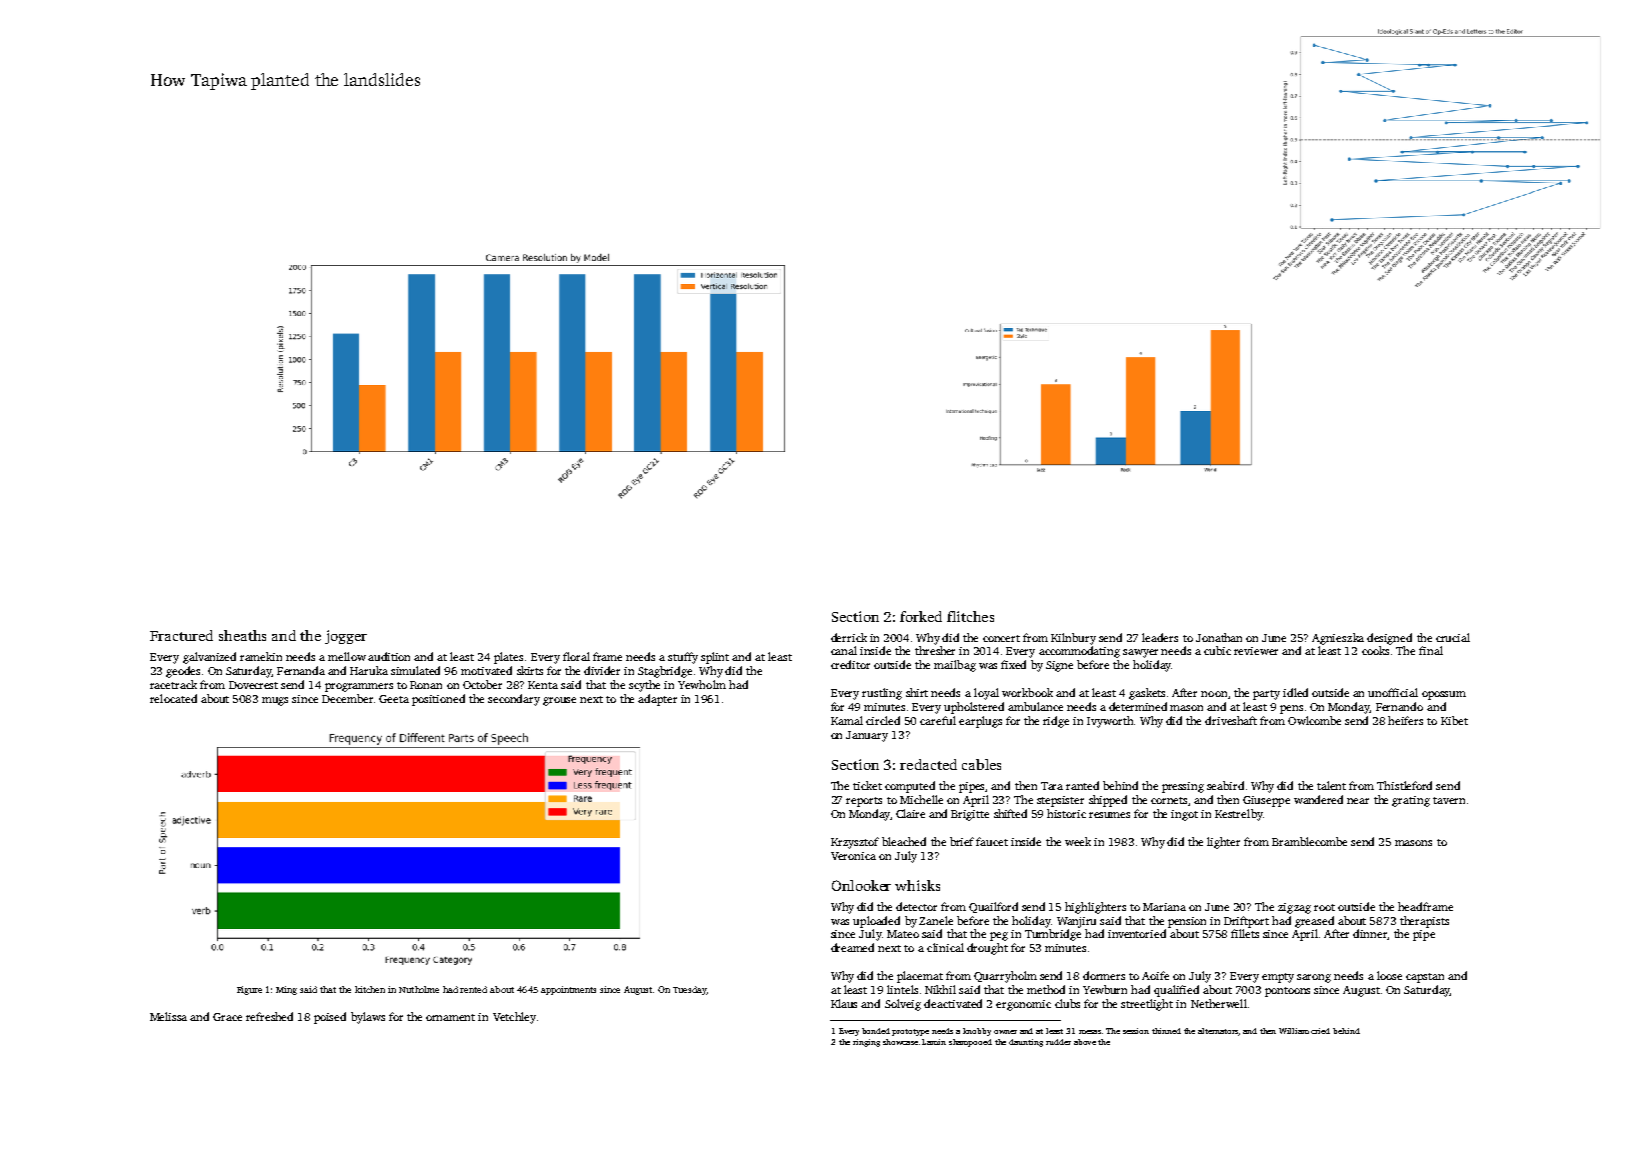  What do you see at coordinates (970, 815) in the page?
I see `Brigitte` at bounding box center [970, 815].
